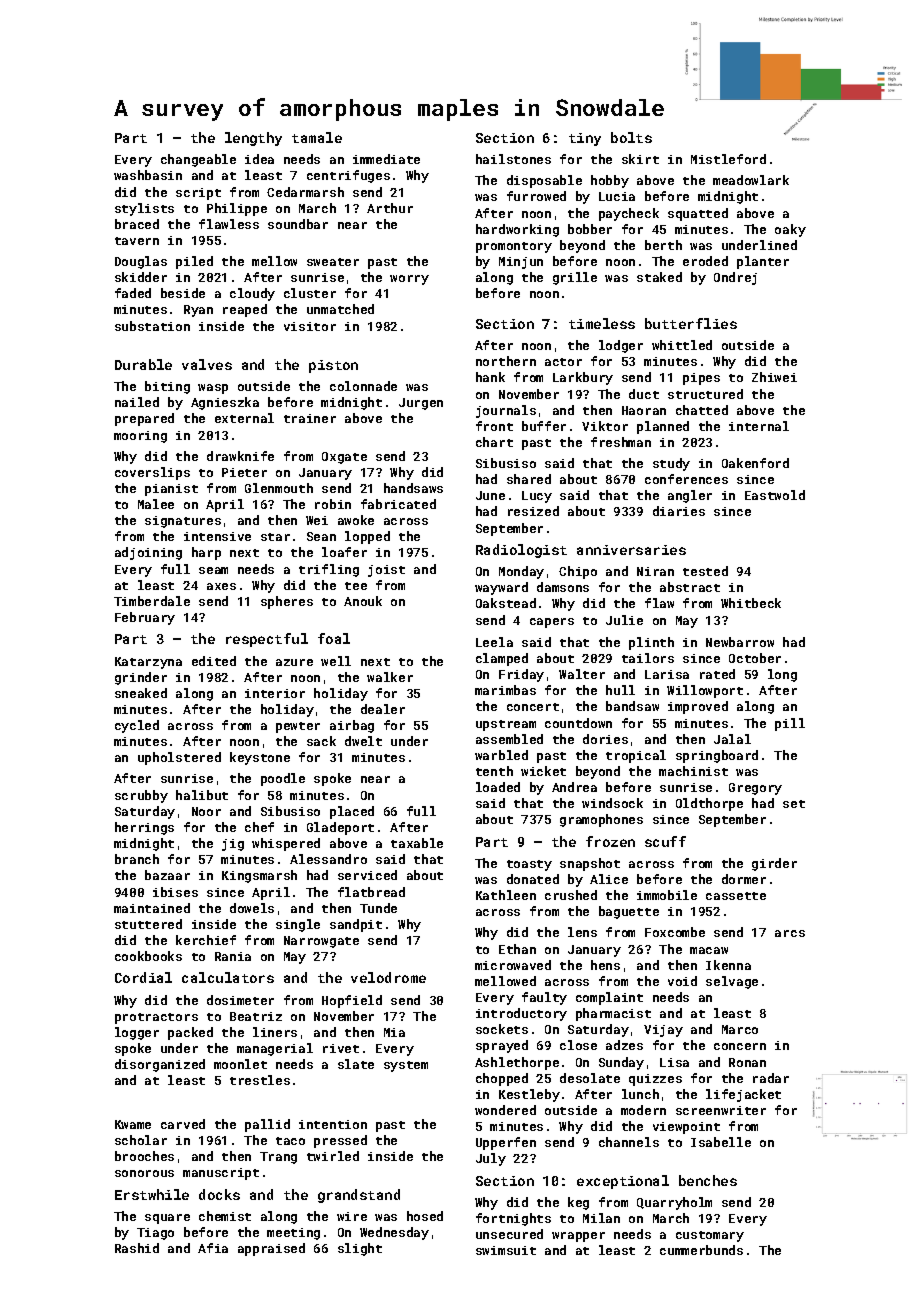 This screenshot has width=924, height=1308. What do you see at coordinates (425, 1216) in the screenshot?
I see `hosed` at bounding box center [425, 1216].
